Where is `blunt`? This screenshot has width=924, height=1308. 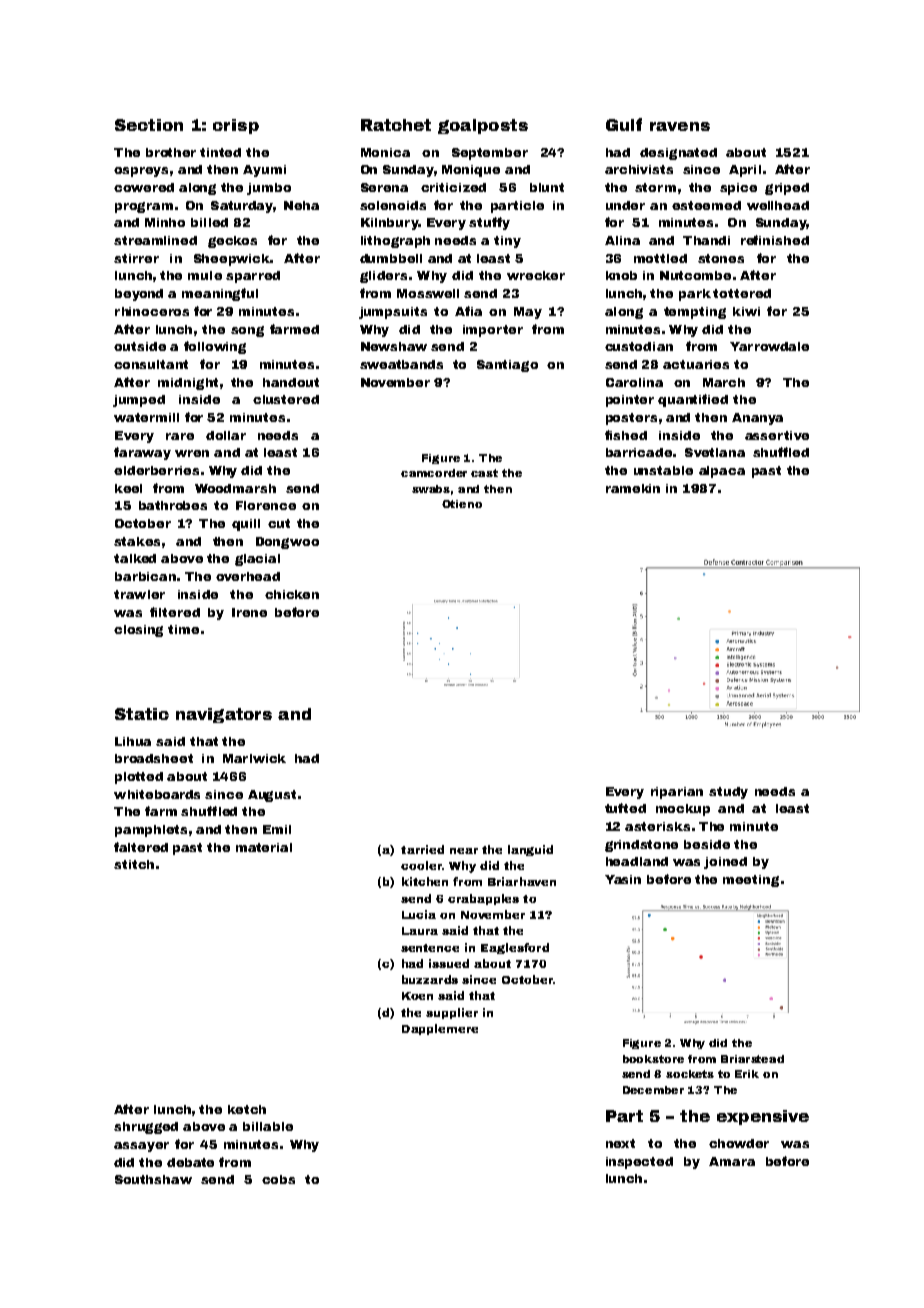
blunt is located at coordinates (547, 187).
